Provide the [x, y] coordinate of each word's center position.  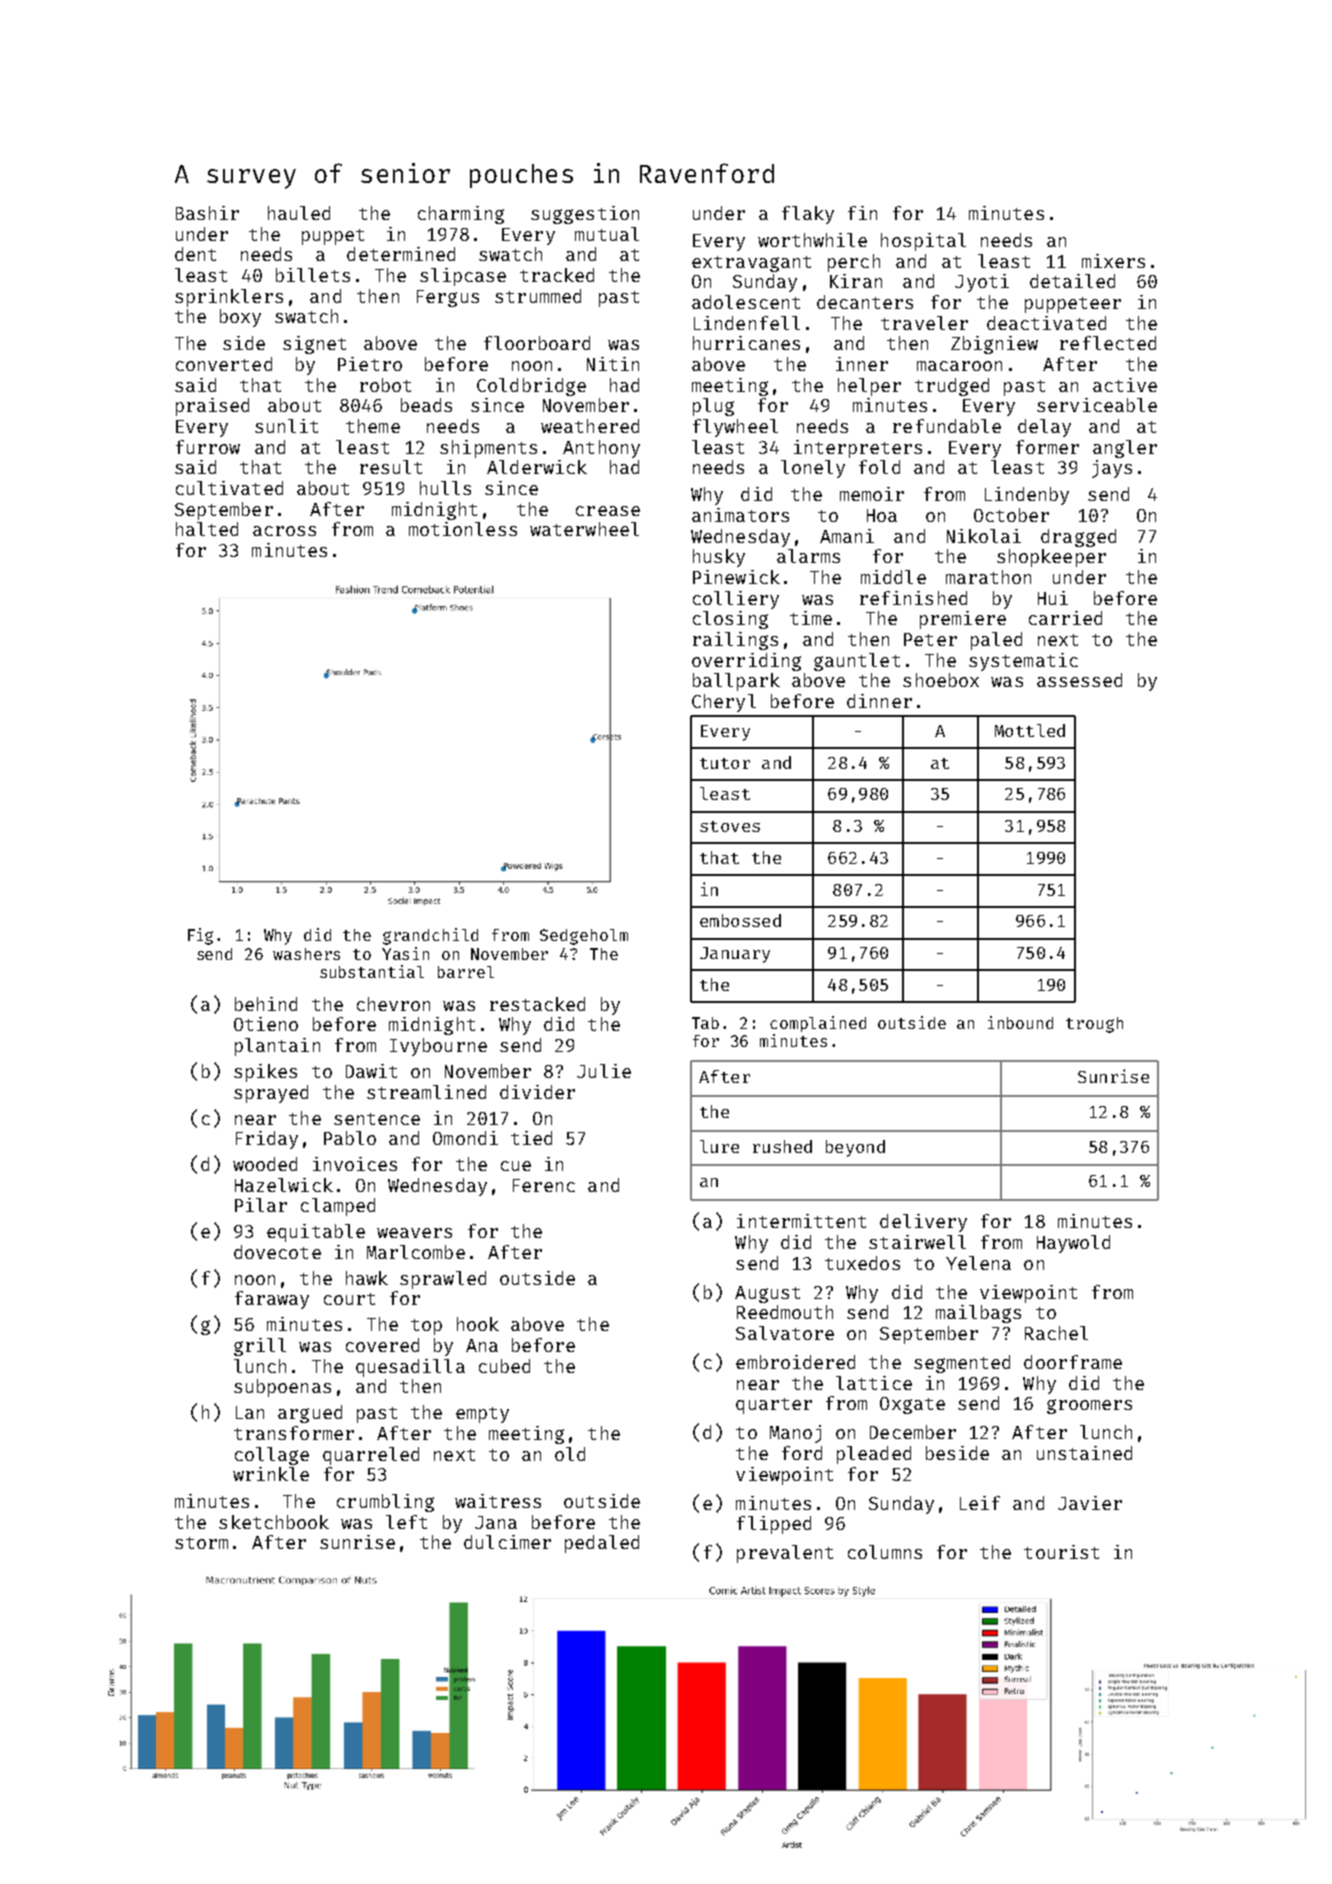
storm [201, 1543]
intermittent [801, 1221]
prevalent [785, 1554]
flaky [808, 215]
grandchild [430, 936]
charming [461, 215]
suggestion [585, 215]
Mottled [1030, 730]
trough [1094, 1025]
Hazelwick [284, 1185]
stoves [730, 826]
